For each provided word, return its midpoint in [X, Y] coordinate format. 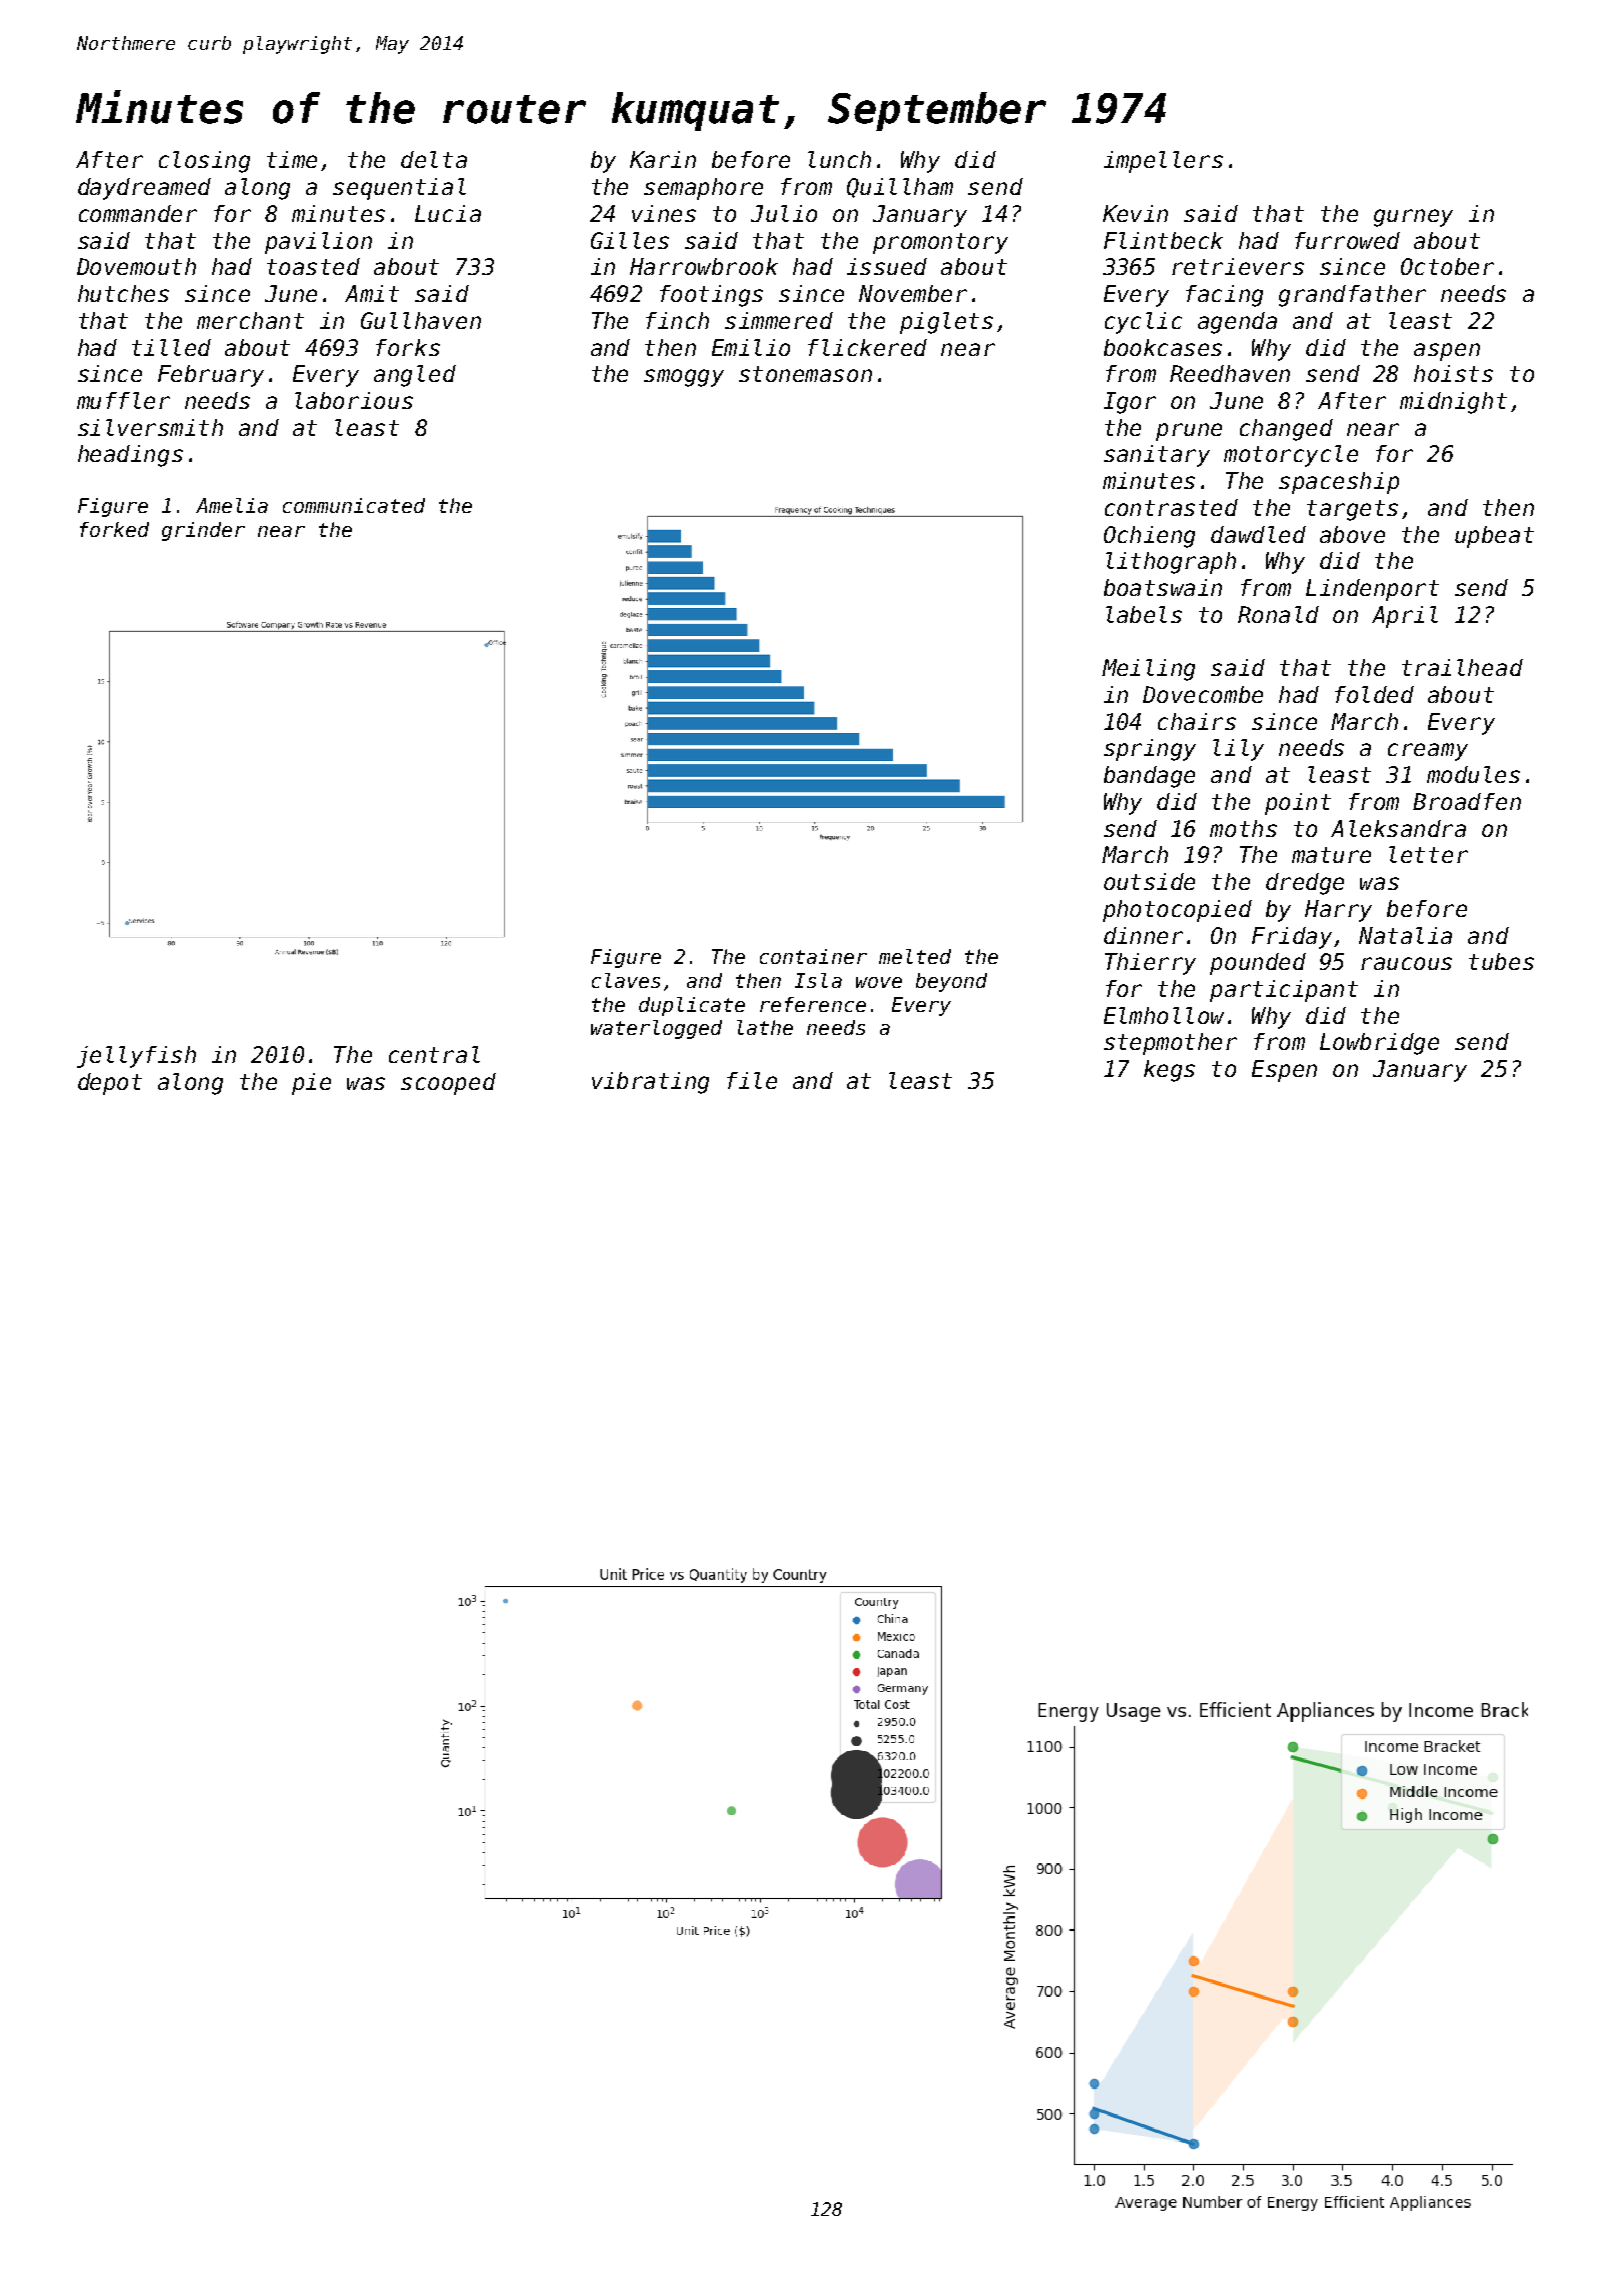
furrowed [1347, 240]
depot [110, 1084]
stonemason [805, 374]
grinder [203, 531]
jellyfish [136, 1057]
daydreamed [144, 189]
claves [626, 980]
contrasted [1171, 507]
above [1352, 534]
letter [1428, 854]
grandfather [1352, 296]
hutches [123, 293]
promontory [940, 243]
